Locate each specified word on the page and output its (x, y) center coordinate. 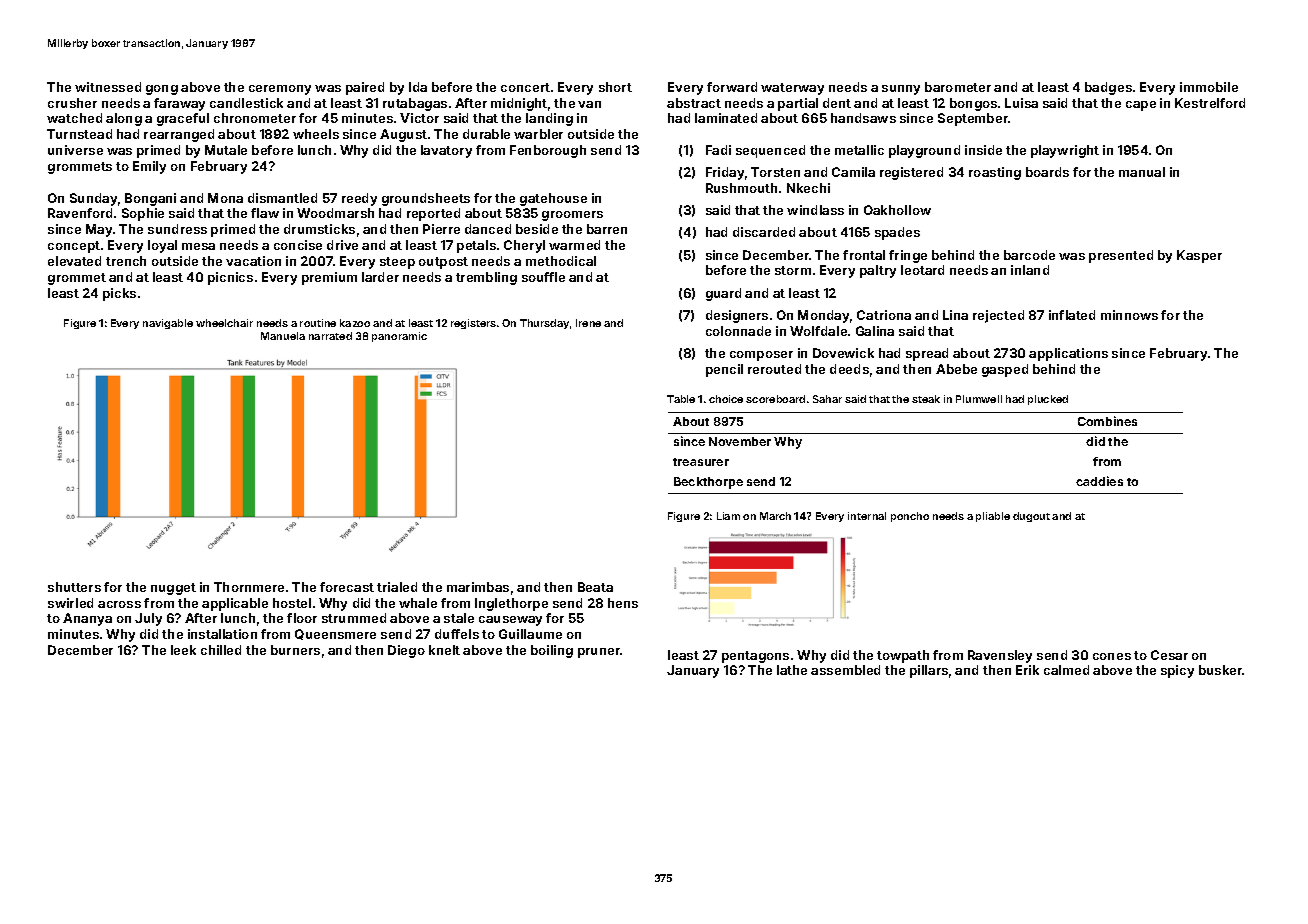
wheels (316, 134)
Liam (728, 516)
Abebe (956, 369)
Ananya (87, 619)
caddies (1099, 481)
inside (983, 150)
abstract (694, 103)
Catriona (884, 315)
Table (681, 399)
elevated (74, 261)
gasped (1005, 370)
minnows (1129, 315)
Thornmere (249, 587)
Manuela (283, 336)
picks (119, 294)
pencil (724, 370)
